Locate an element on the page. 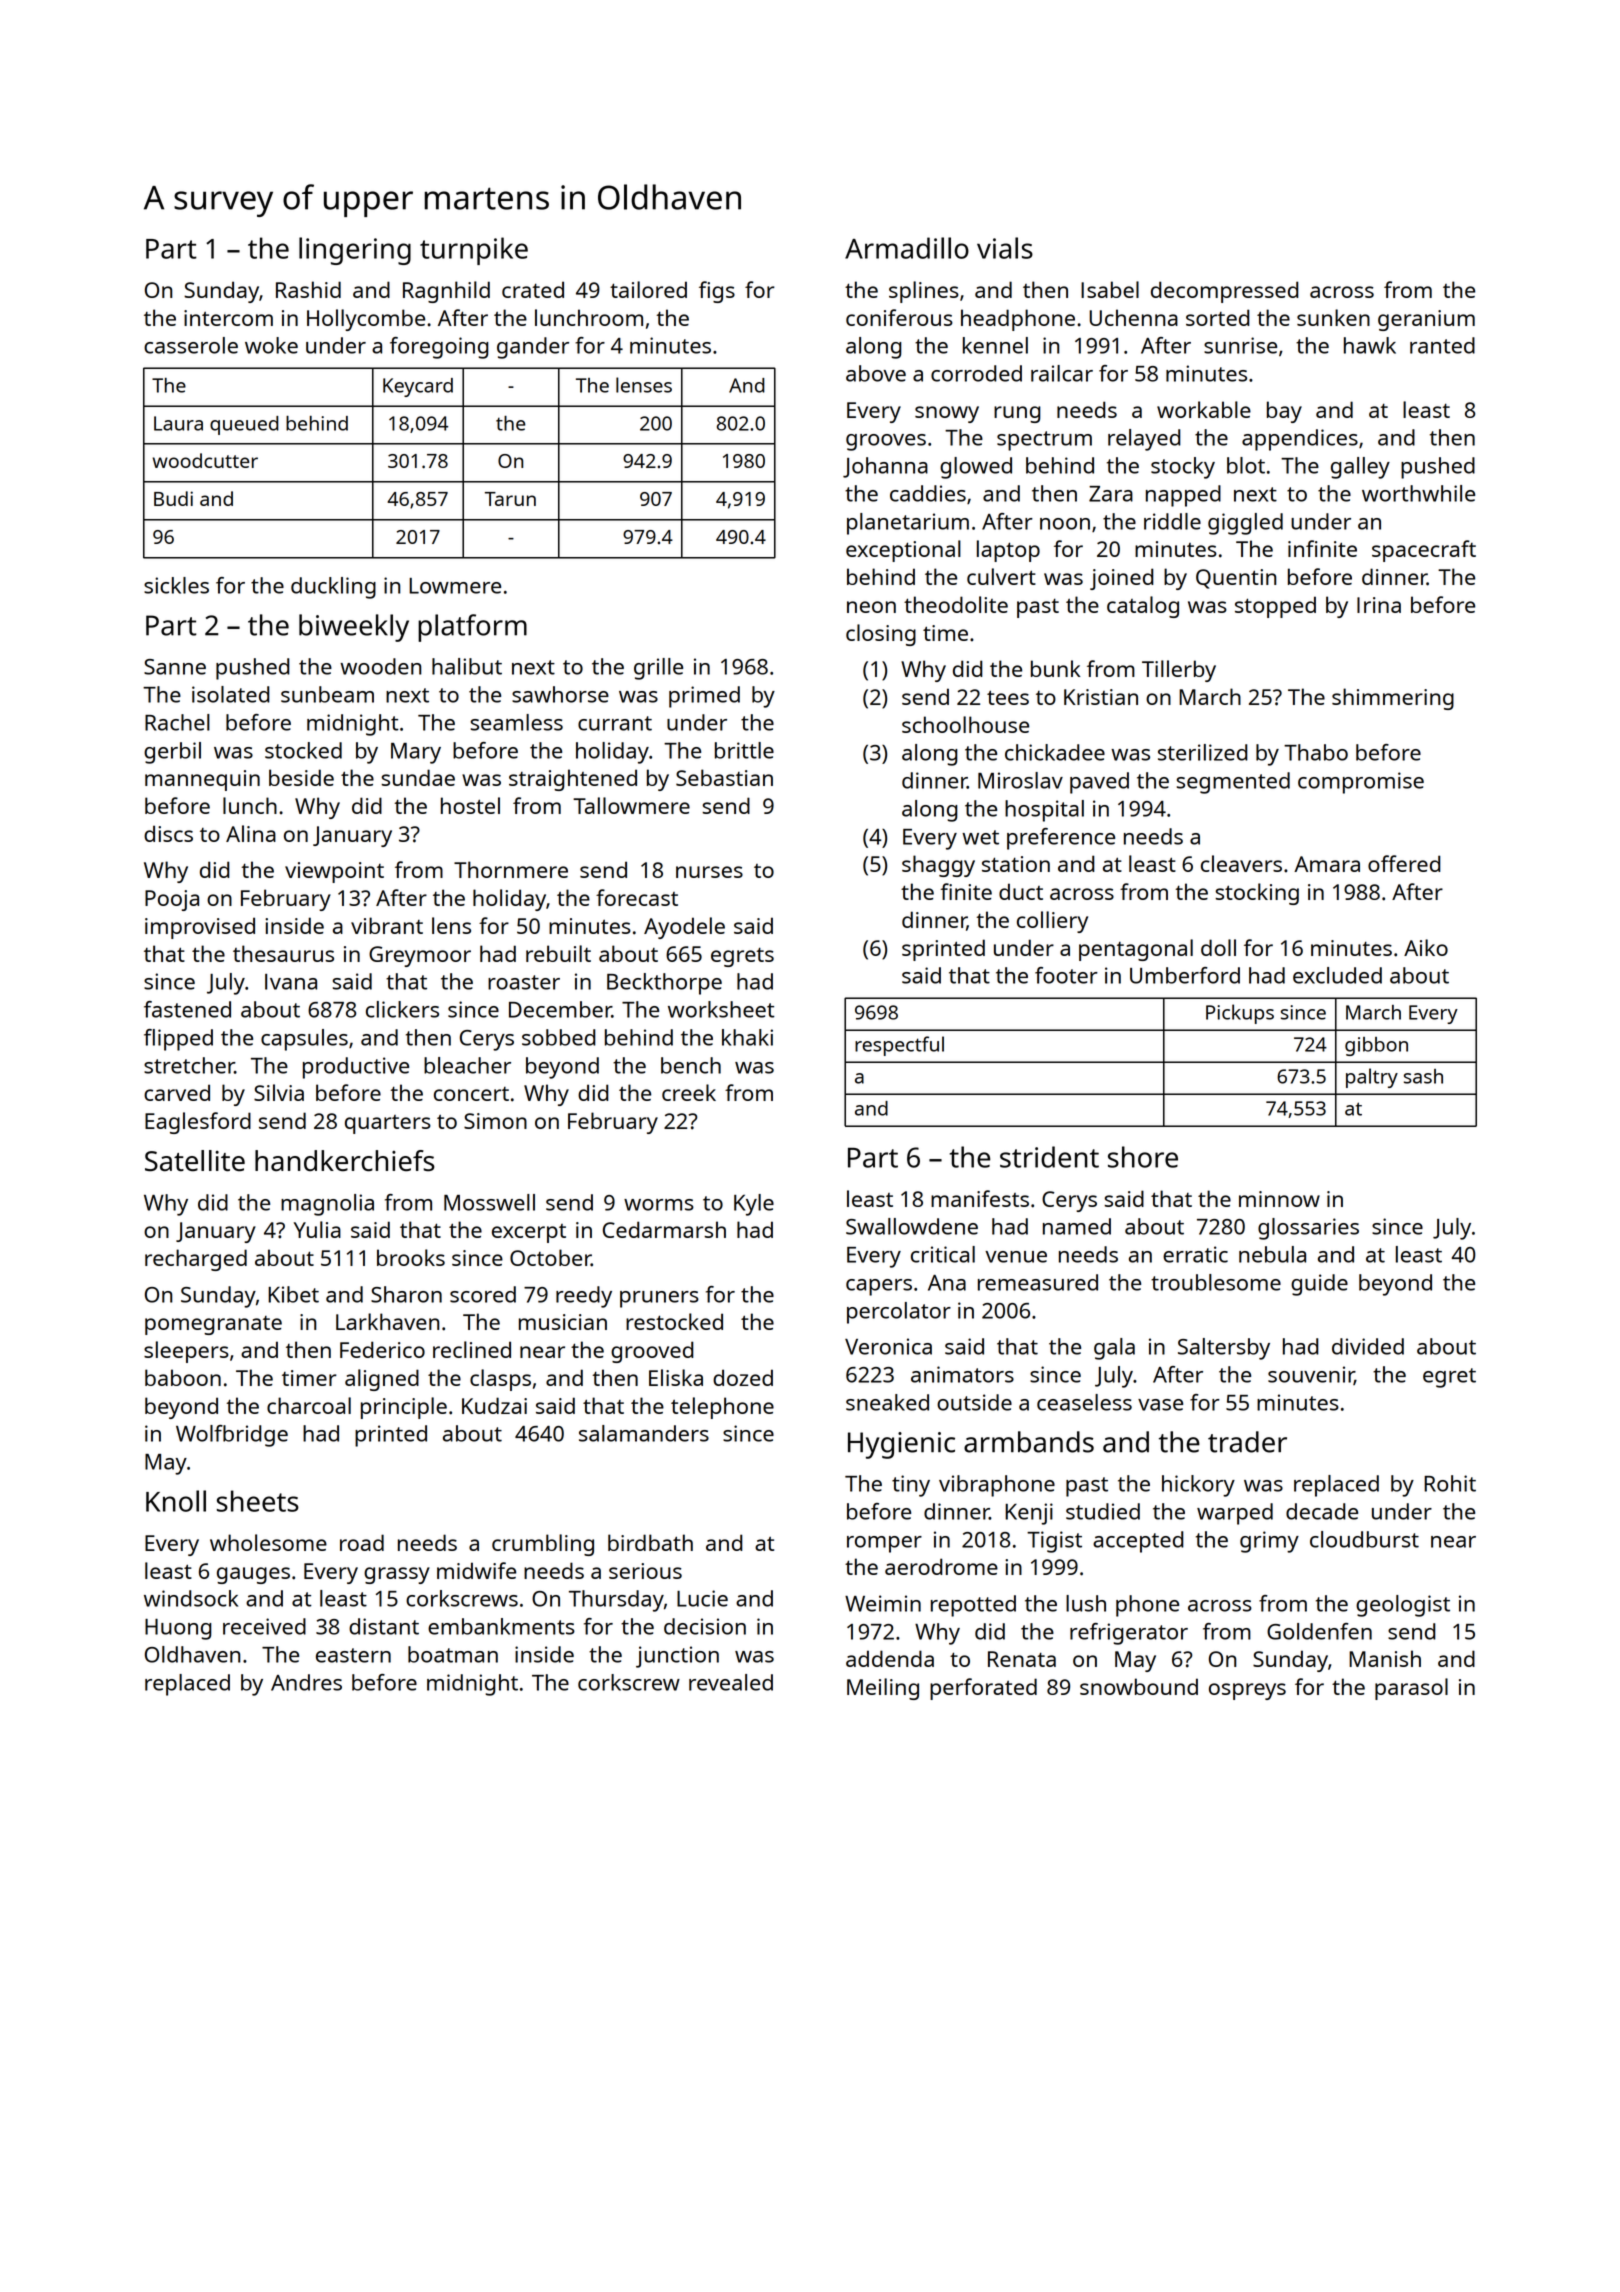 Image resolution: width=1620 pixels, height=2292 pixels. decompressed is located at coordinates (1225, 292).
